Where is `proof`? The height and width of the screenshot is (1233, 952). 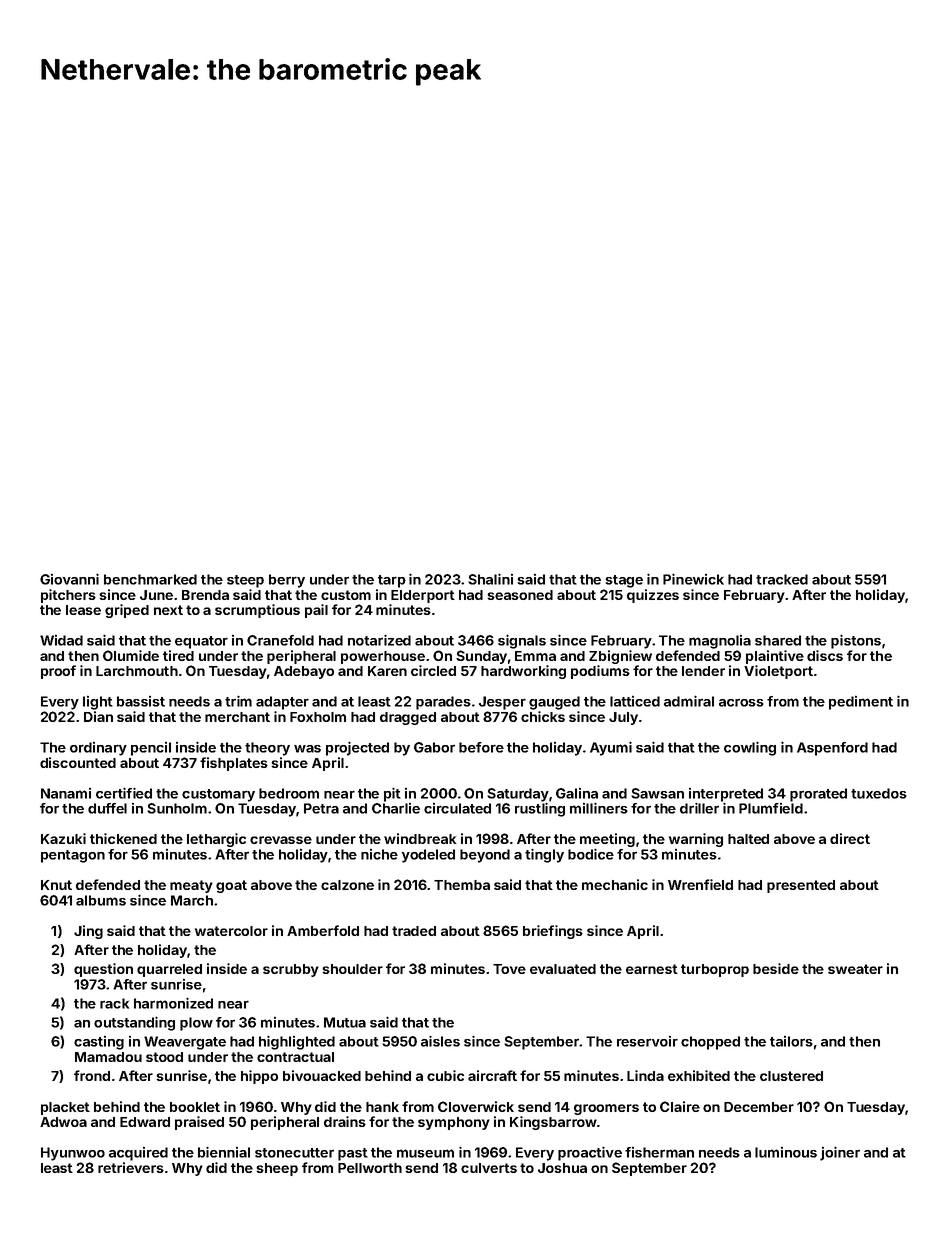 proof is located at coordinates (58, 672).
